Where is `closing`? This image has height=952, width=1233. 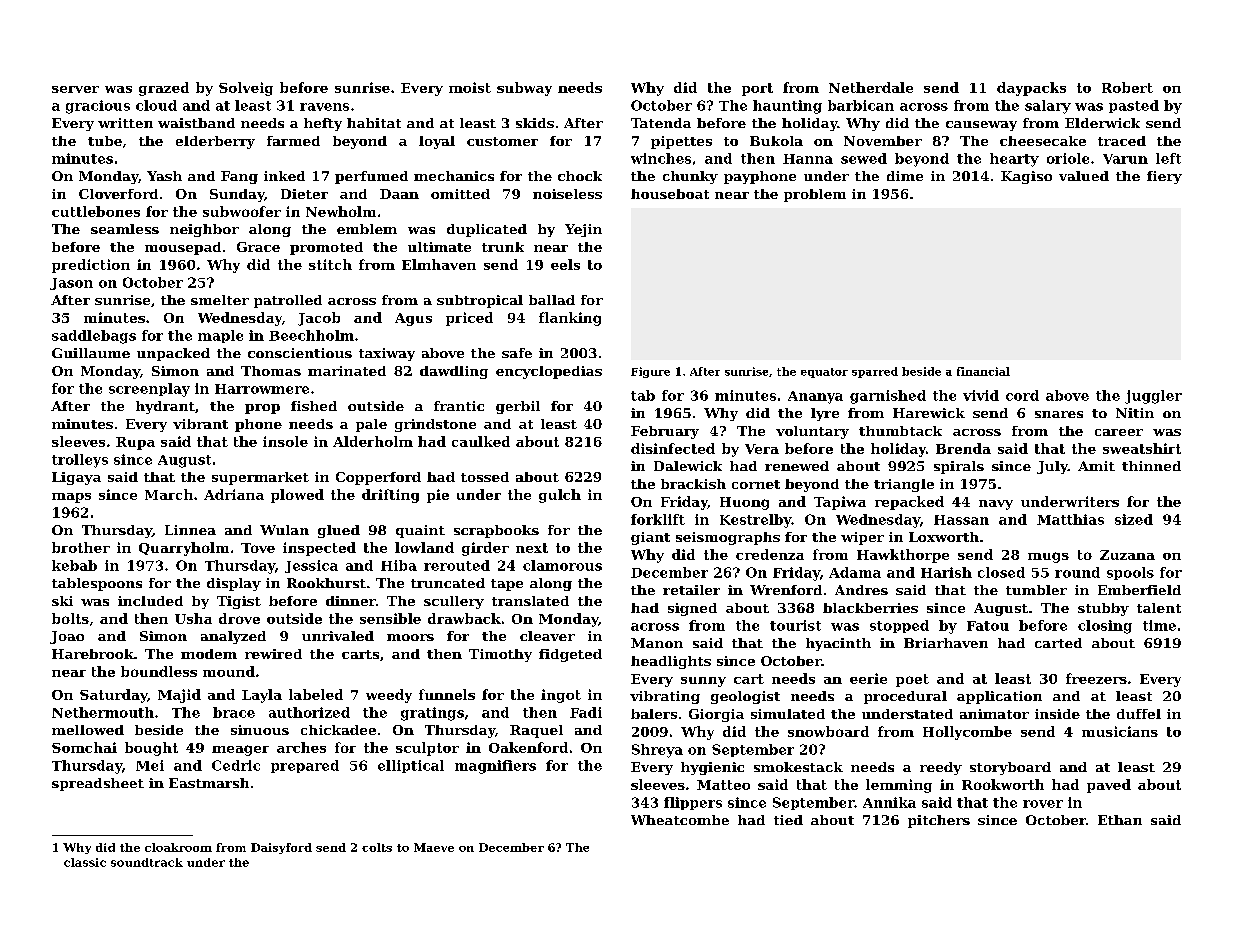 closing is located at coordinates (1105, 627).
